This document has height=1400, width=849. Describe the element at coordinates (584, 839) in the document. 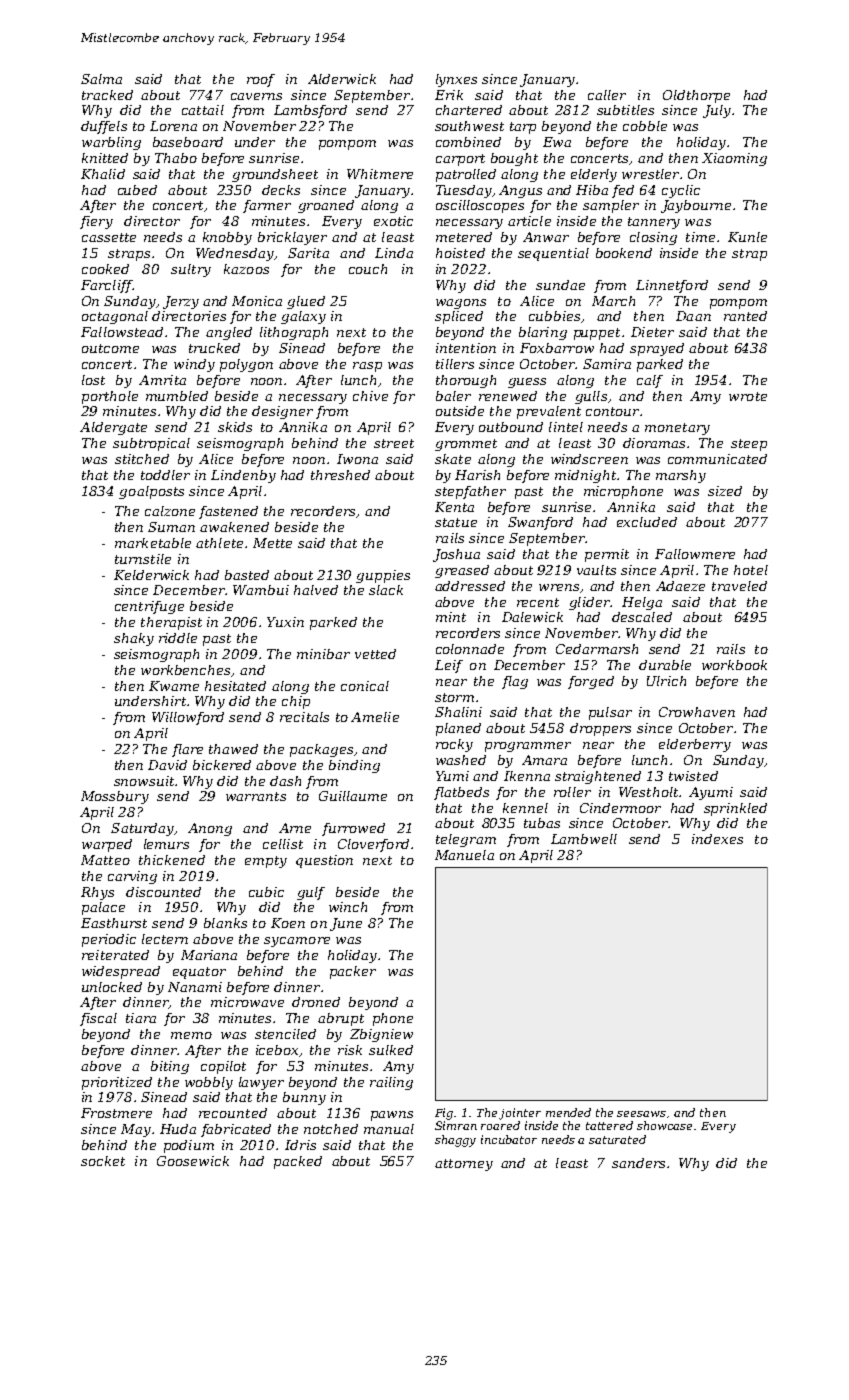

I see `Lambwell` at that location.
